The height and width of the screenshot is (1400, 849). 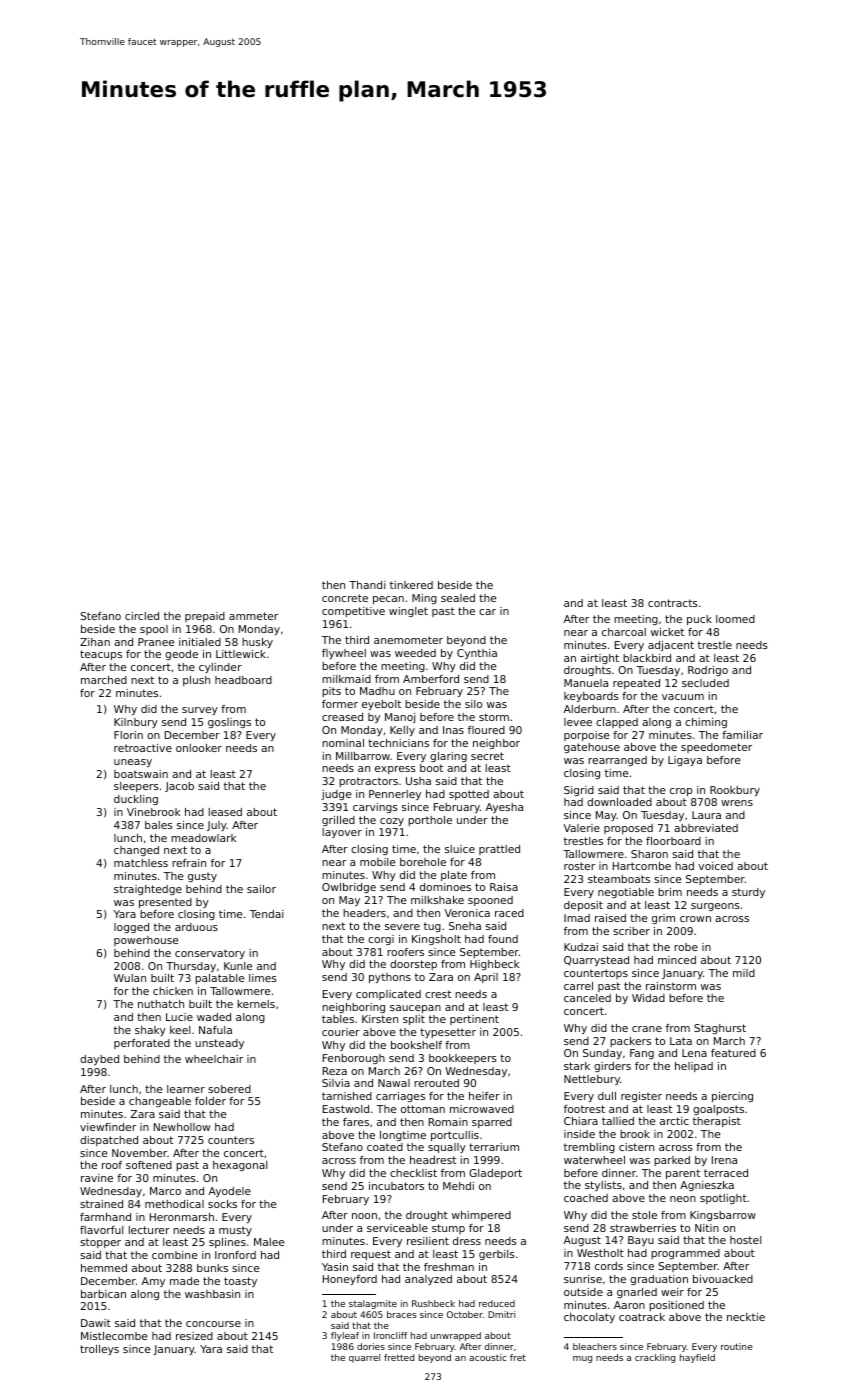 What do you see at coordinates (411, 585) in the screenshot?
I see `tinkered` at bounding box center [411, 585].
